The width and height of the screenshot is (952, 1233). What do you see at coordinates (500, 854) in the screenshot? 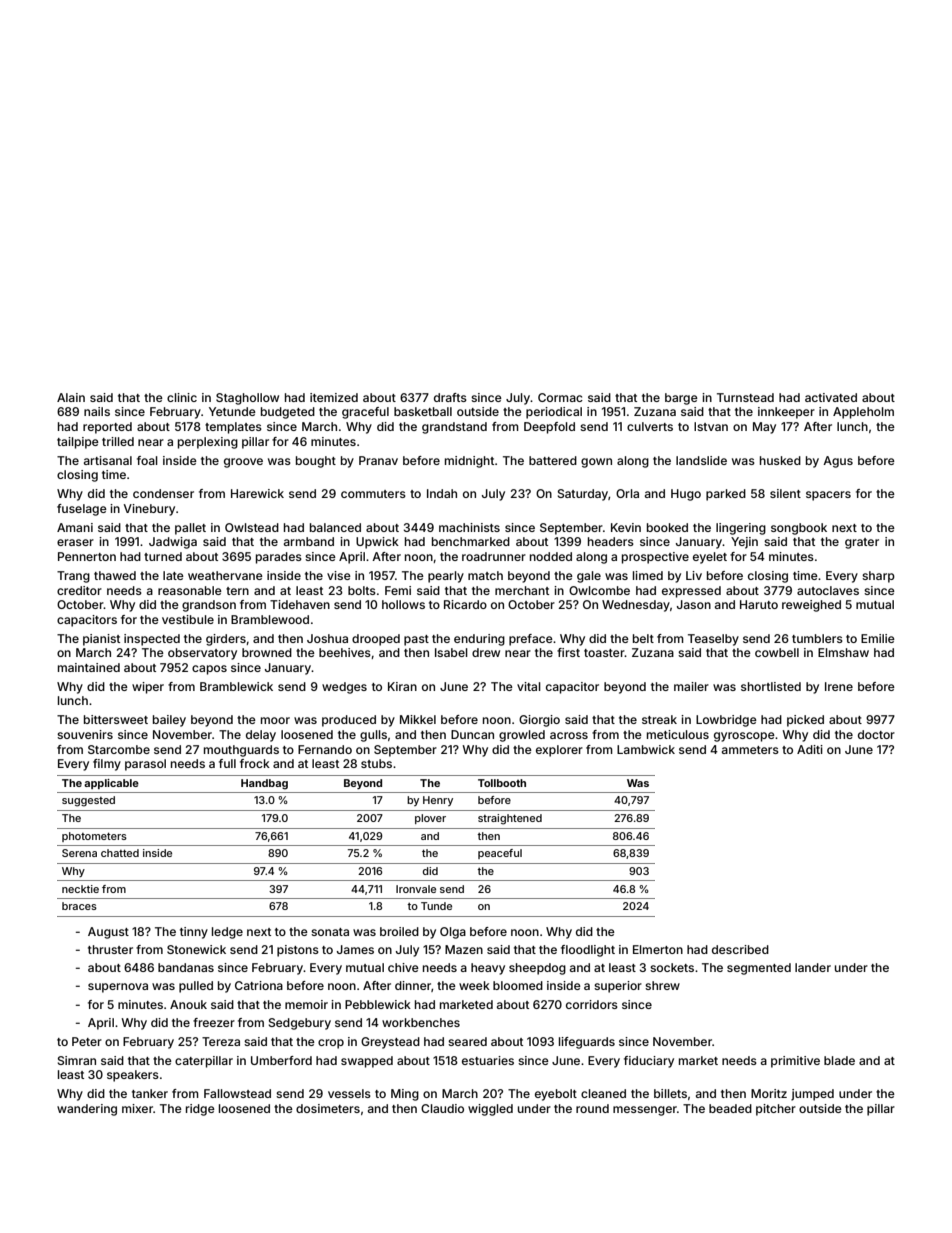
I see `peaceful` at bounding box center [500, 854].
